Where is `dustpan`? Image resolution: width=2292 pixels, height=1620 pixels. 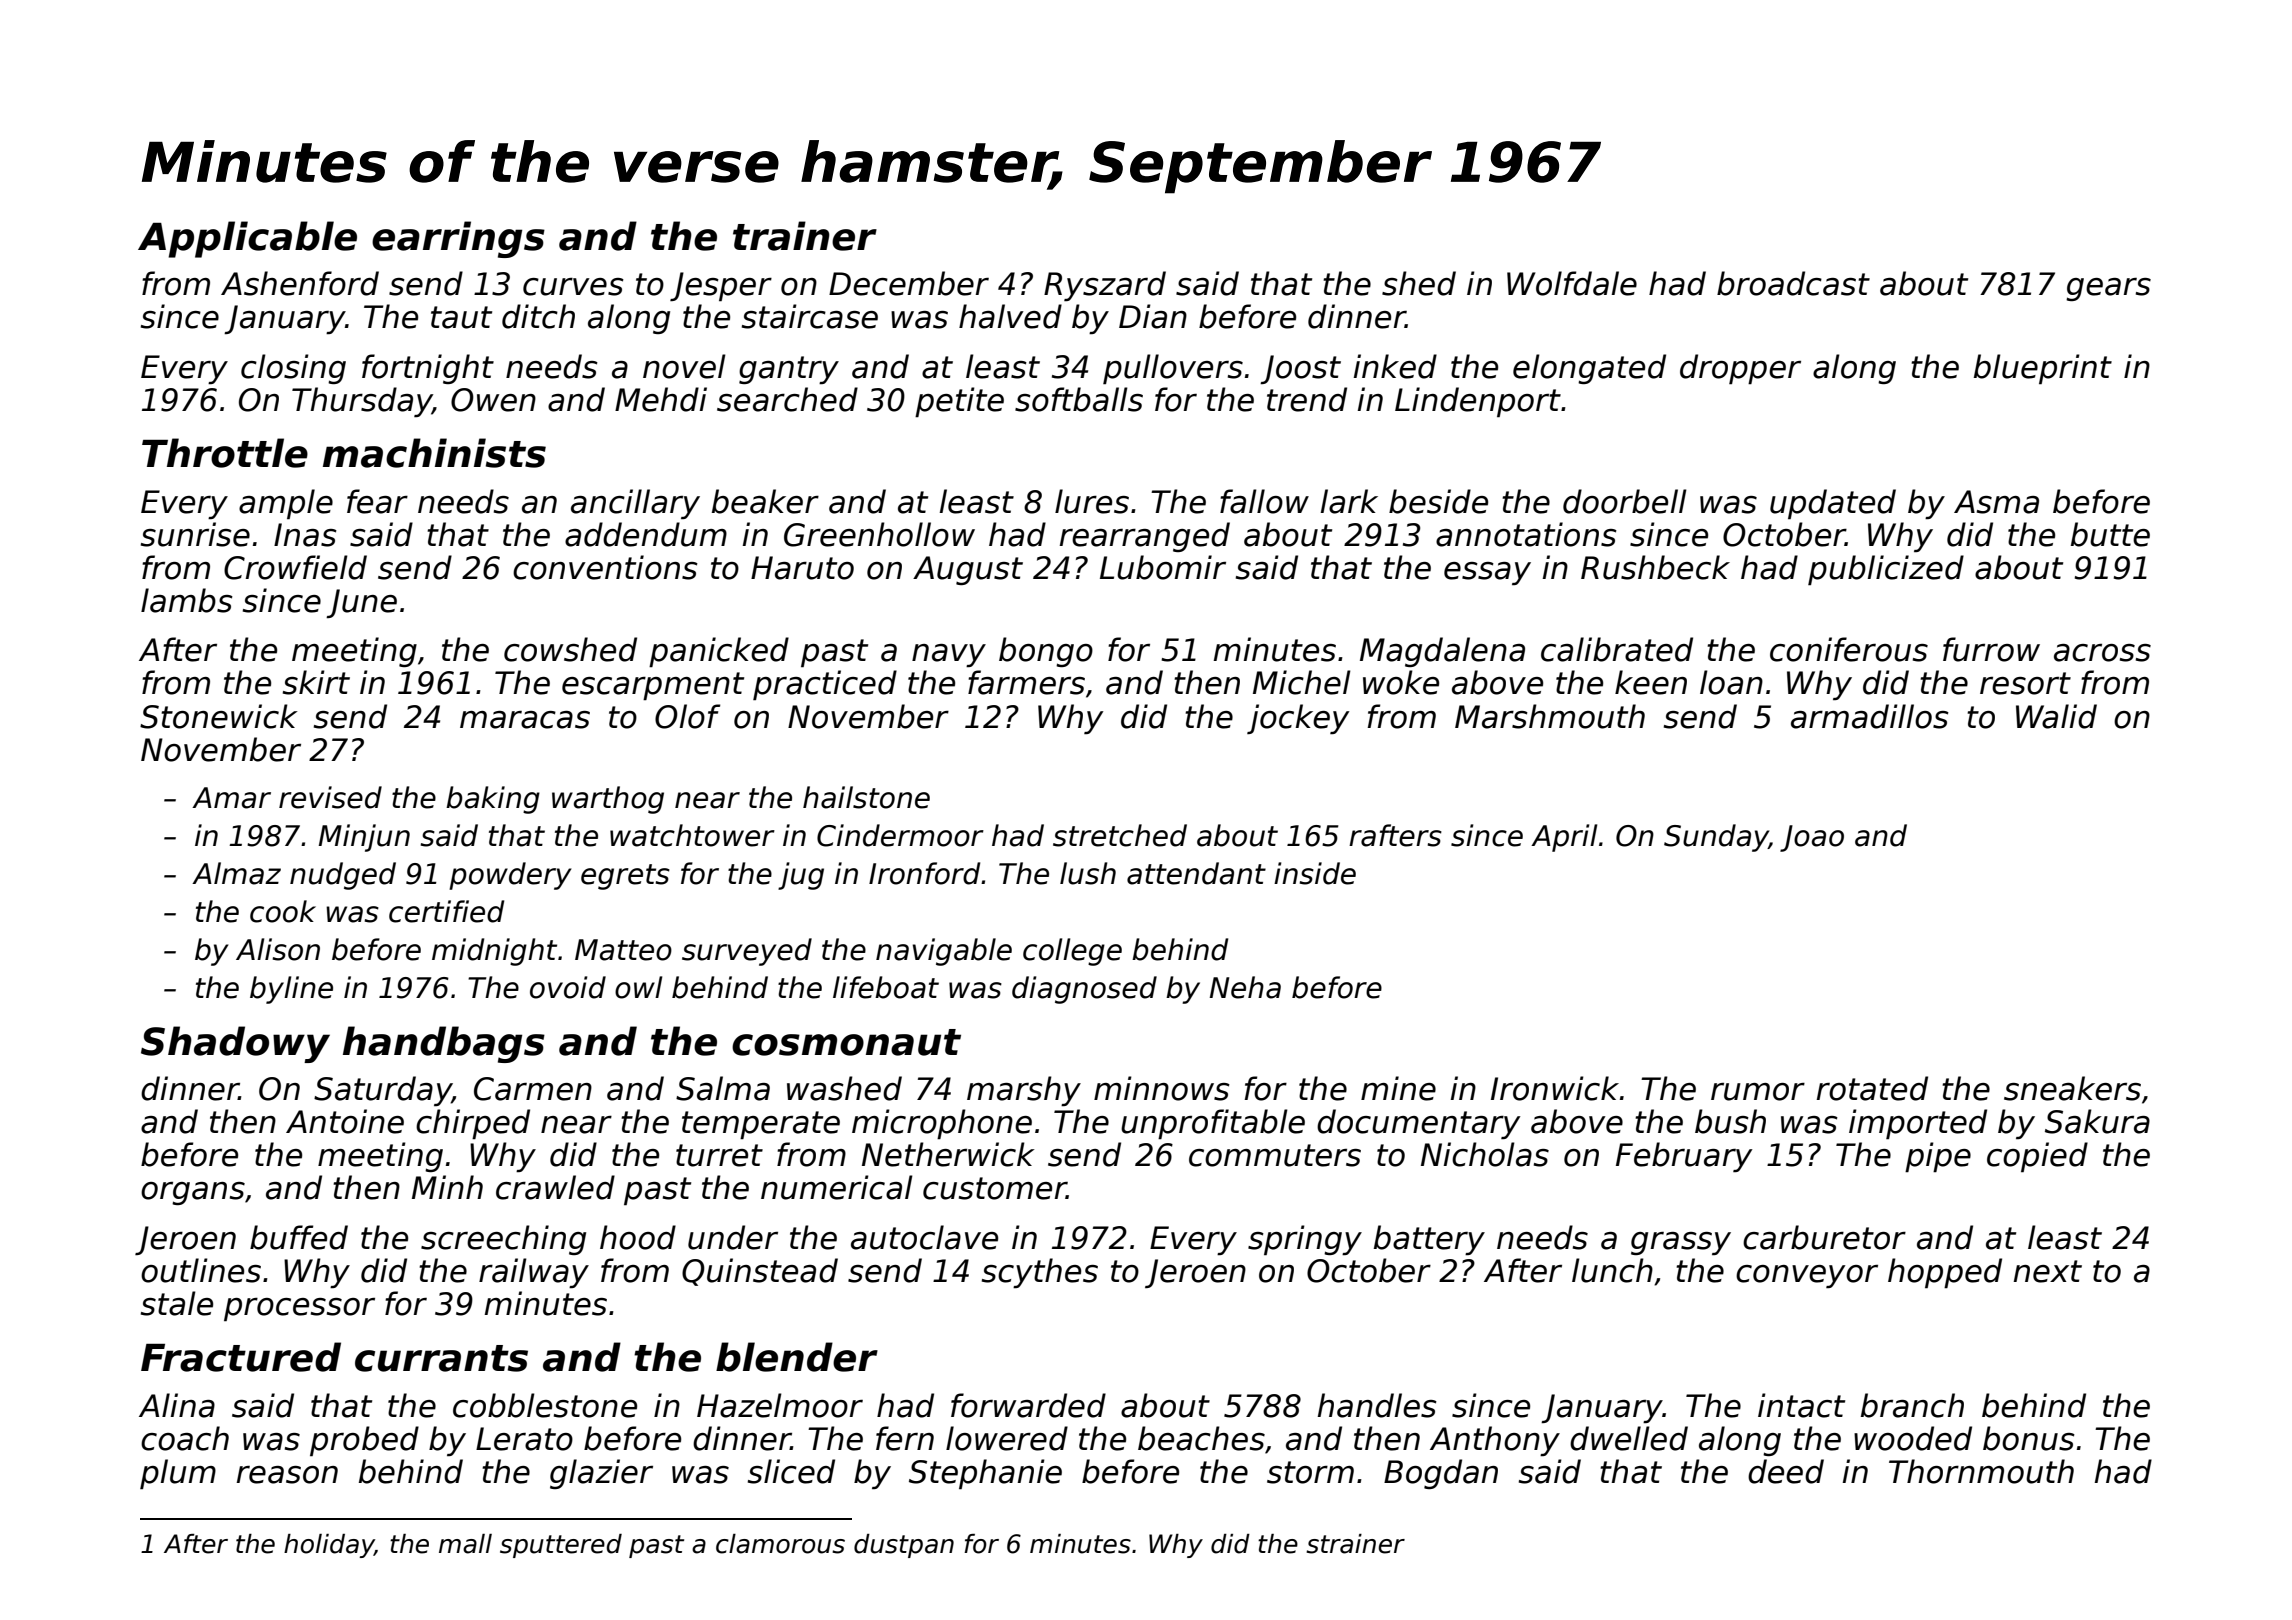 dustpan is located at coordinates (904, 1546).
